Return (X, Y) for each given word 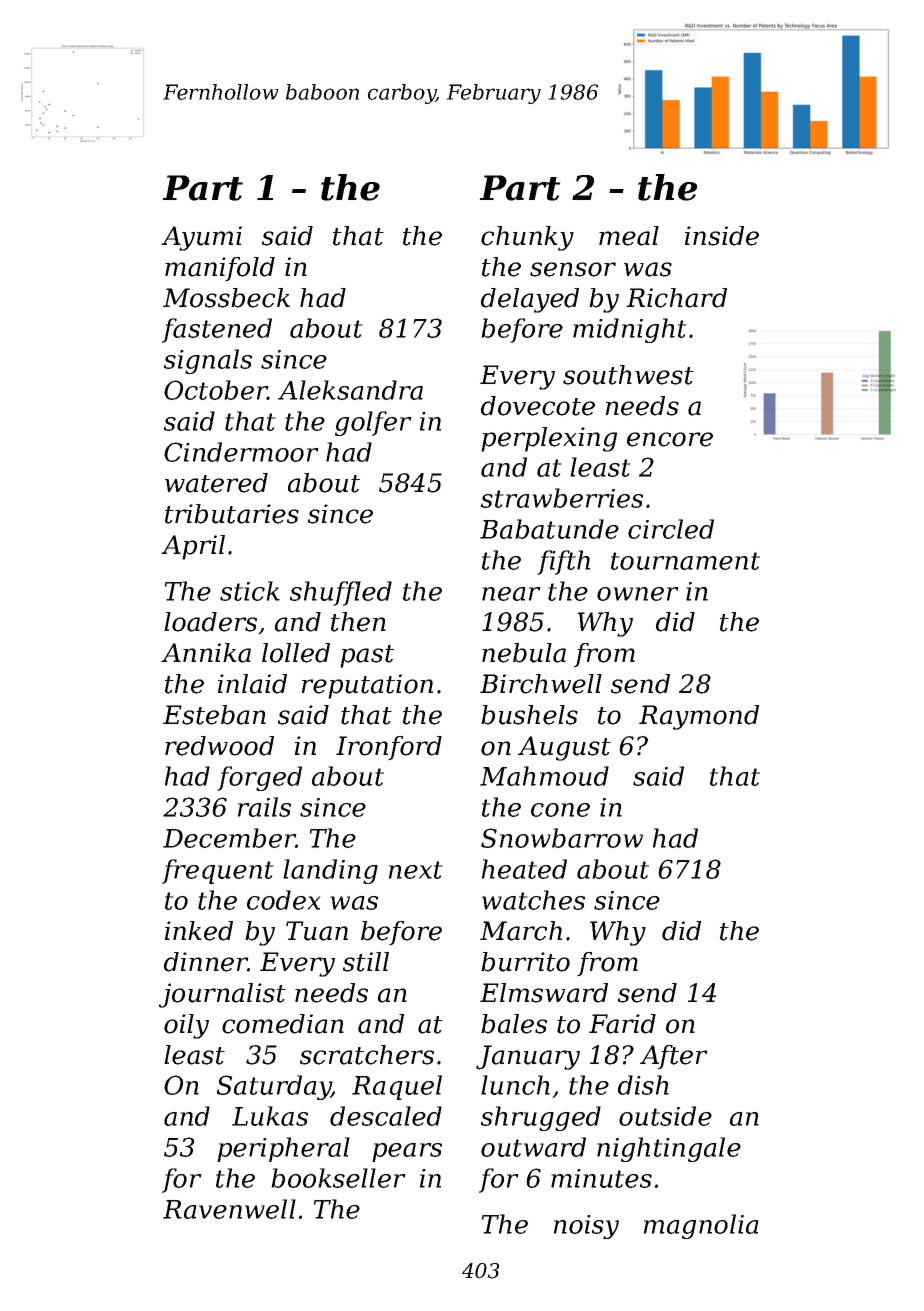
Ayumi (201, 238)
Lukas (270, 1116)
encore (670, 439)
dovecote (538, 406)
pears (407, 1152)
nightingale (669, 1149)
